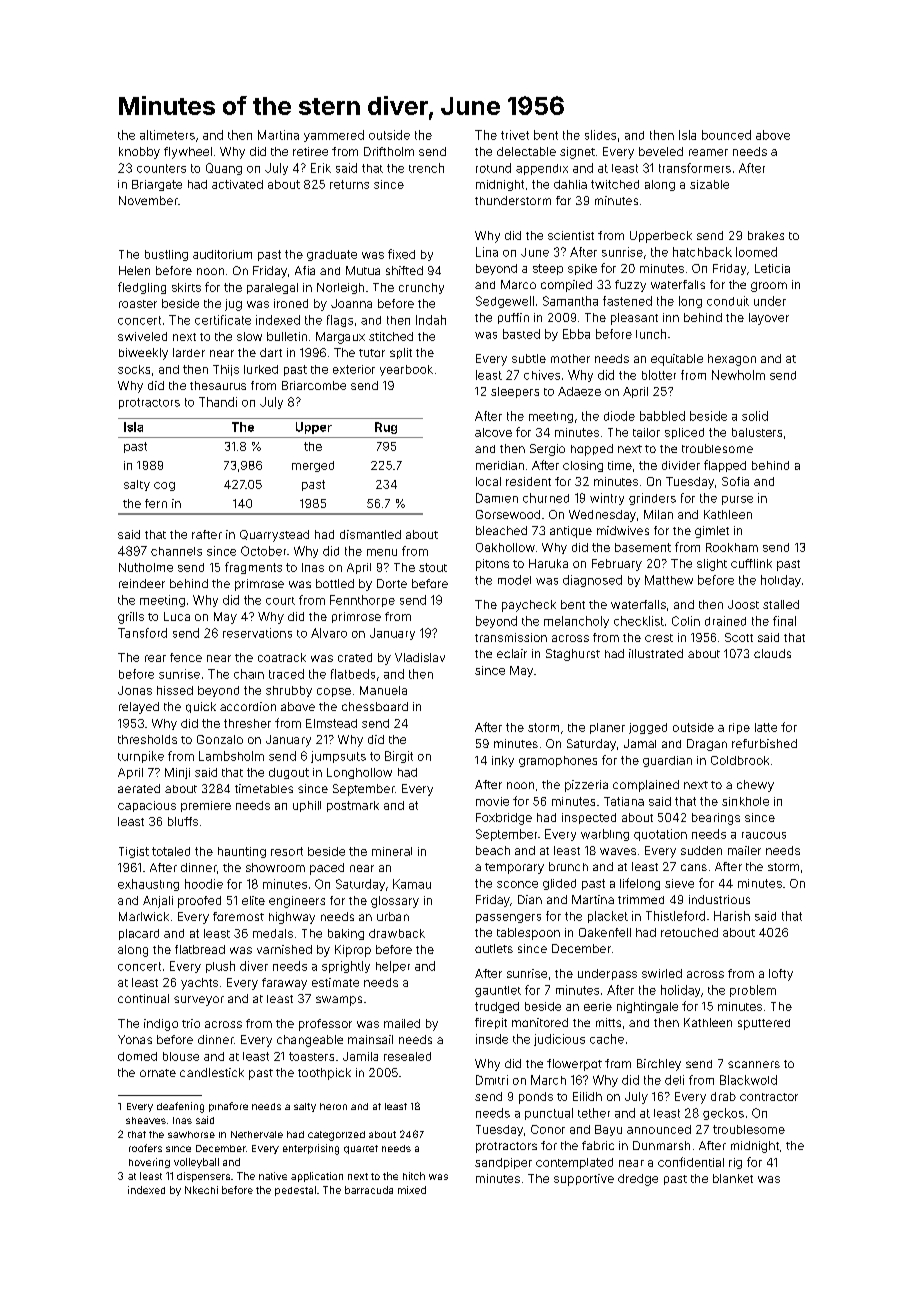 This image has height=1308, width=924. Describe the element at coordinates (646, 786) in the image. I see `complained` at that location.
